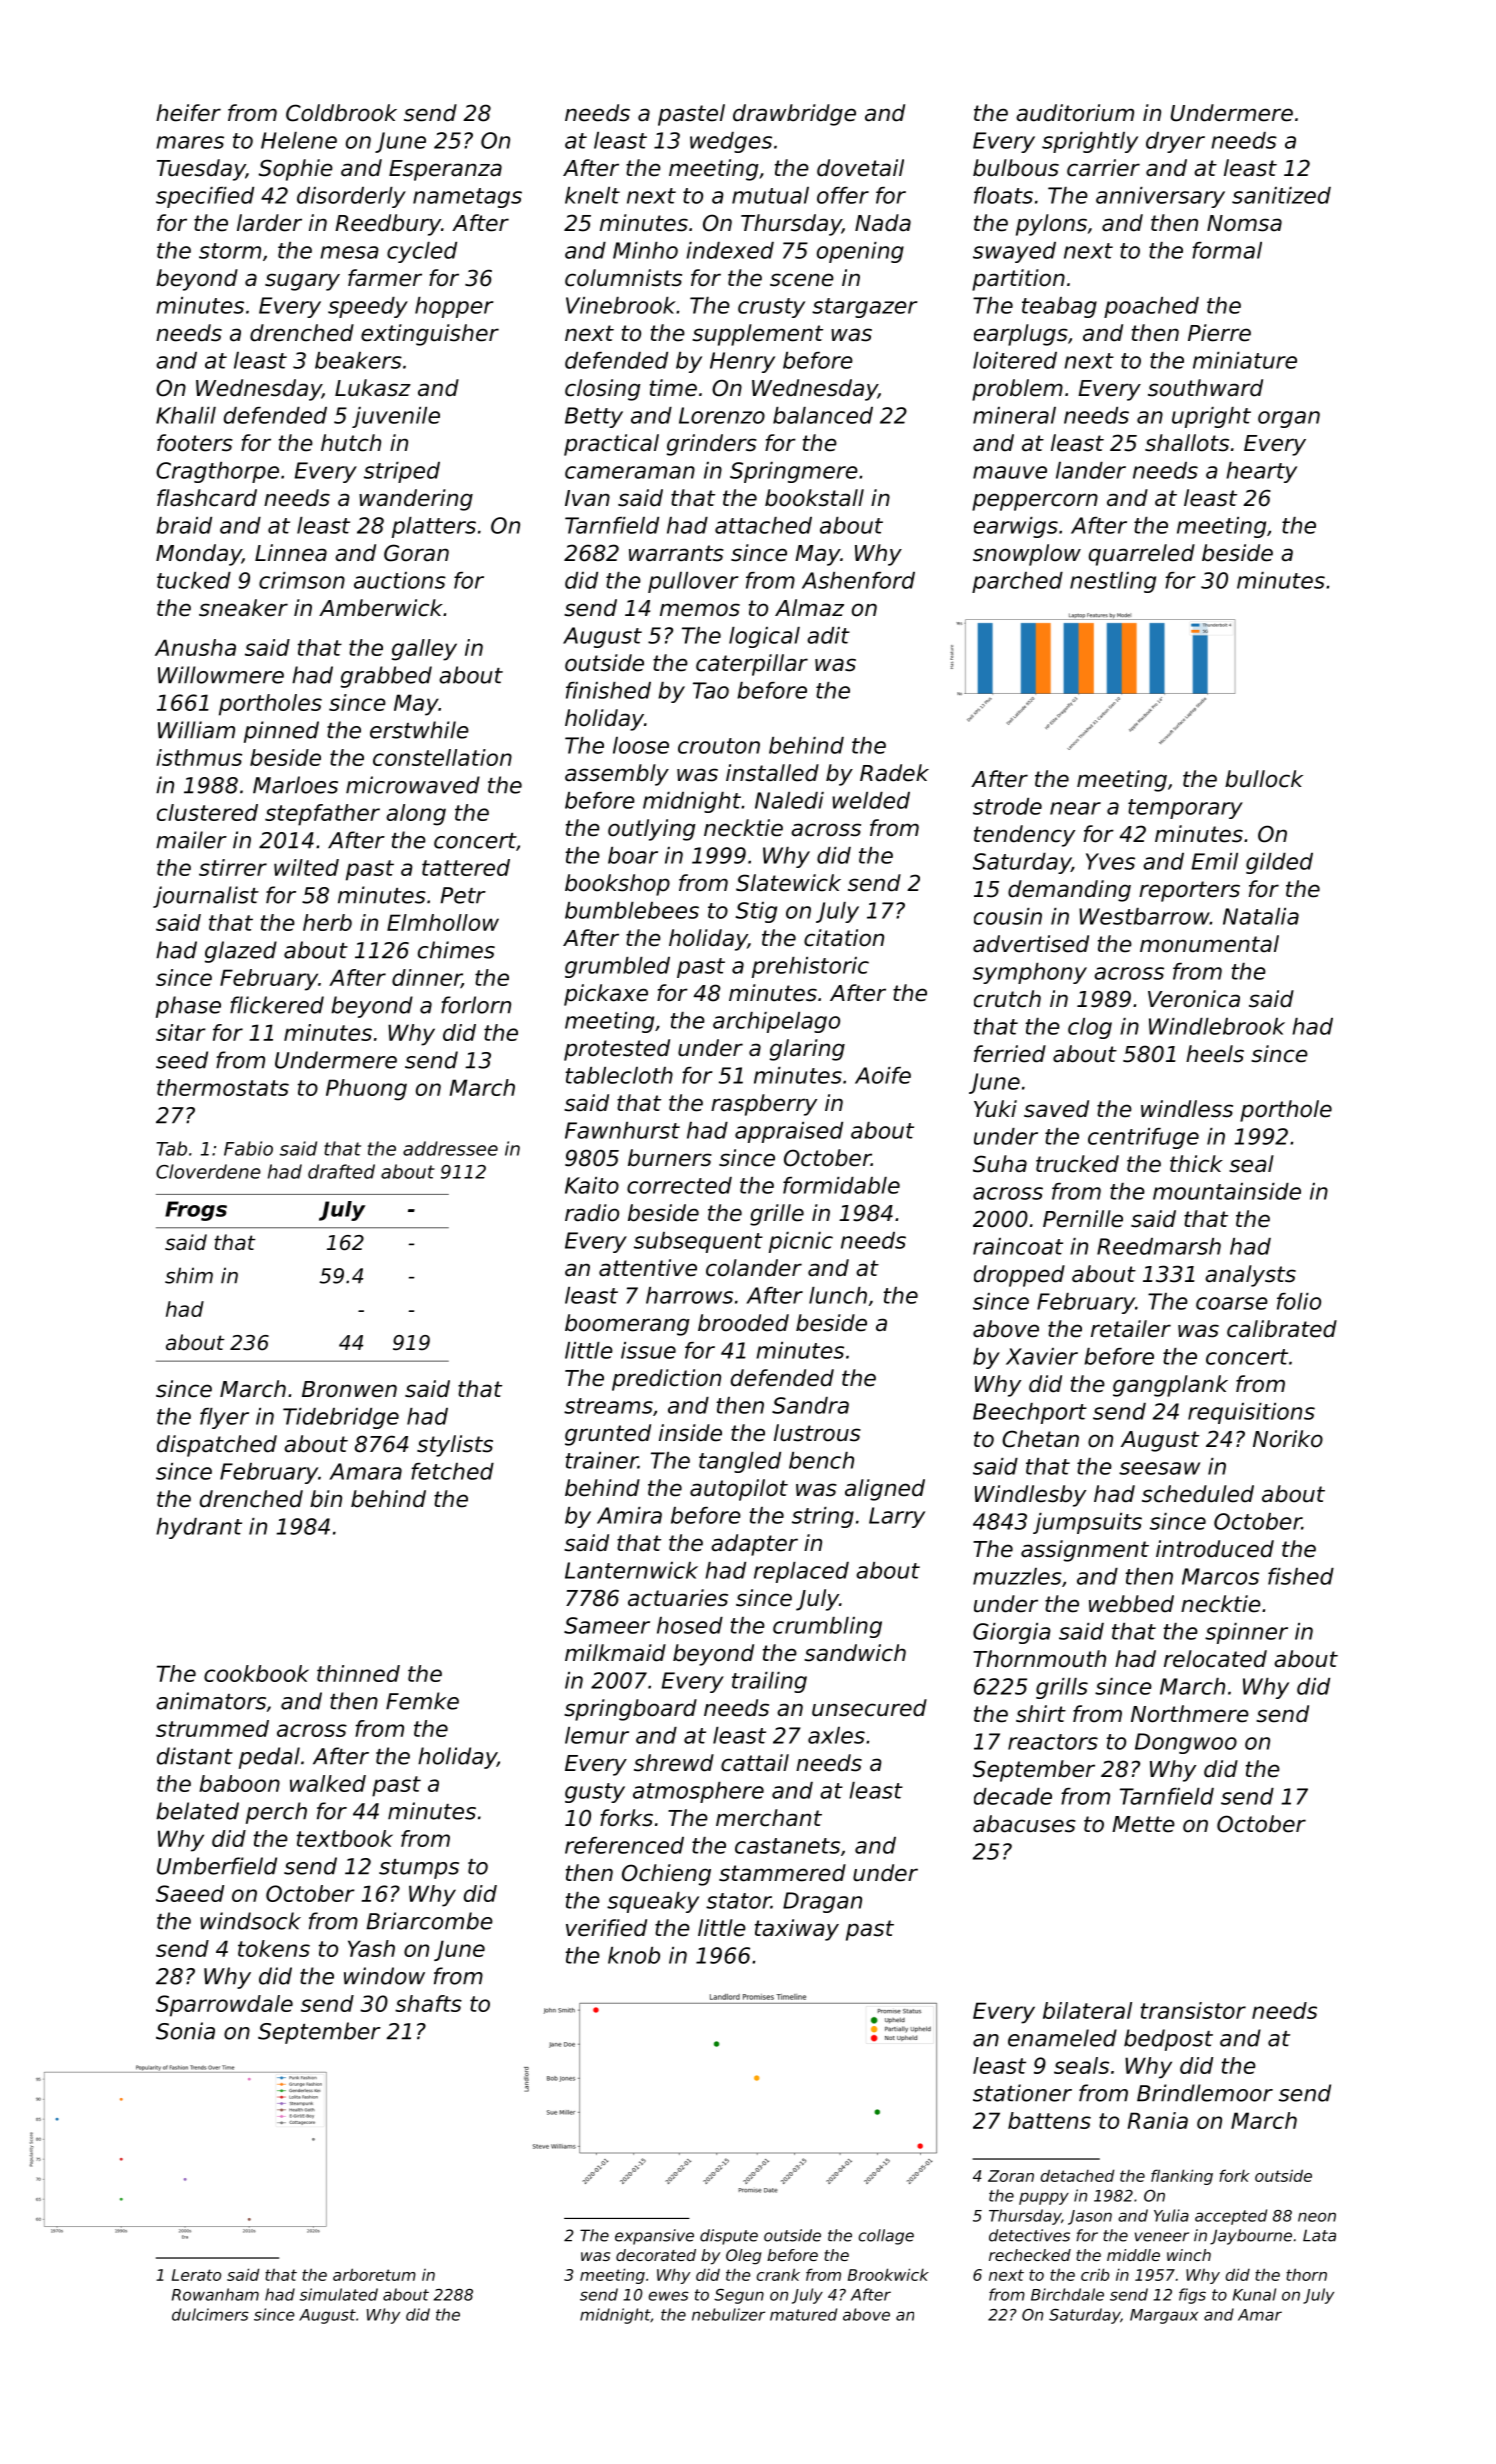 Image resolution: width=1496 pixels, height=2464 pixels. I want to click on scene, so click(802, 280).
